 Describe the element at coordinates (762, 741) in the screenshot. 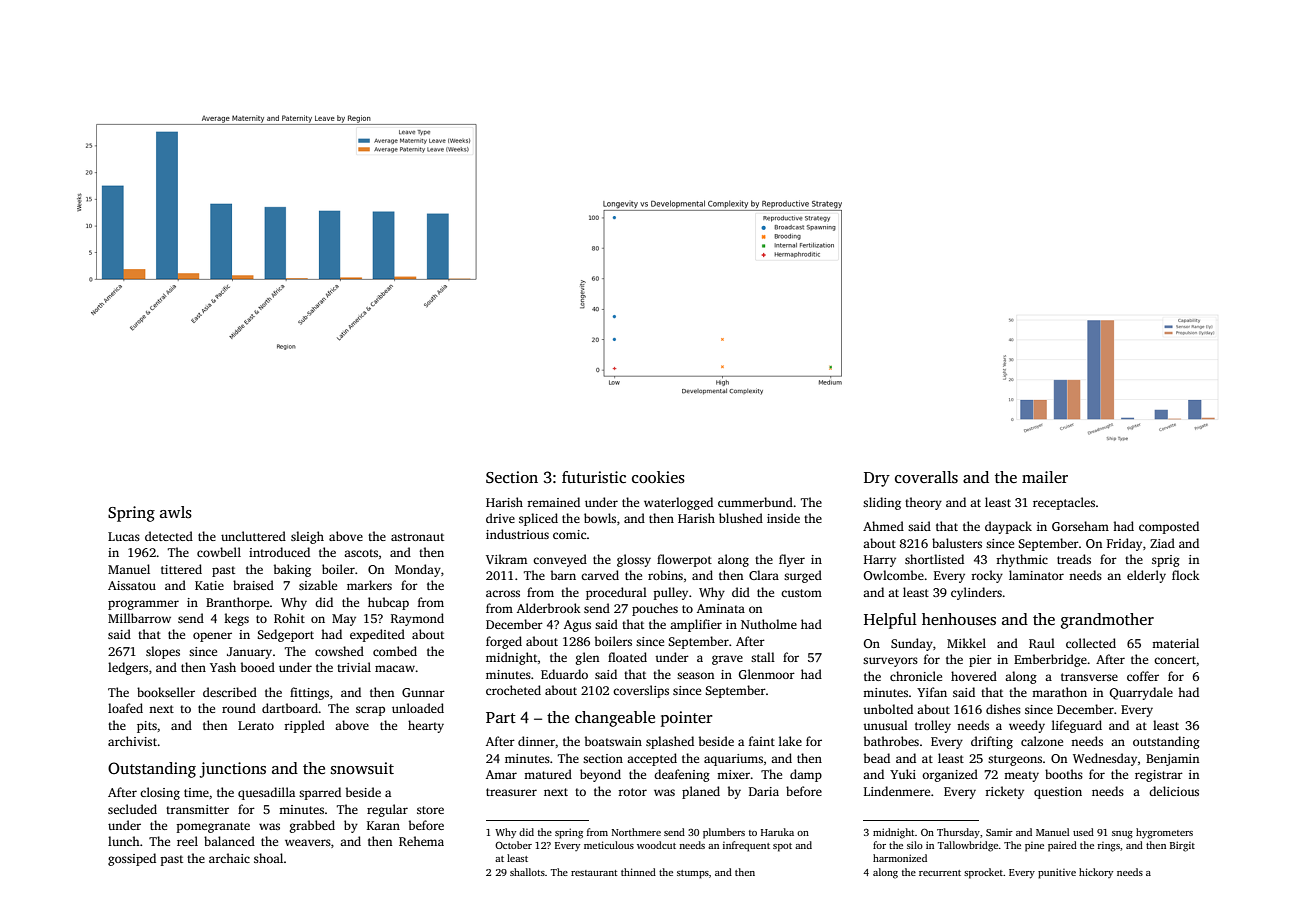

I see `faint` at that location.
